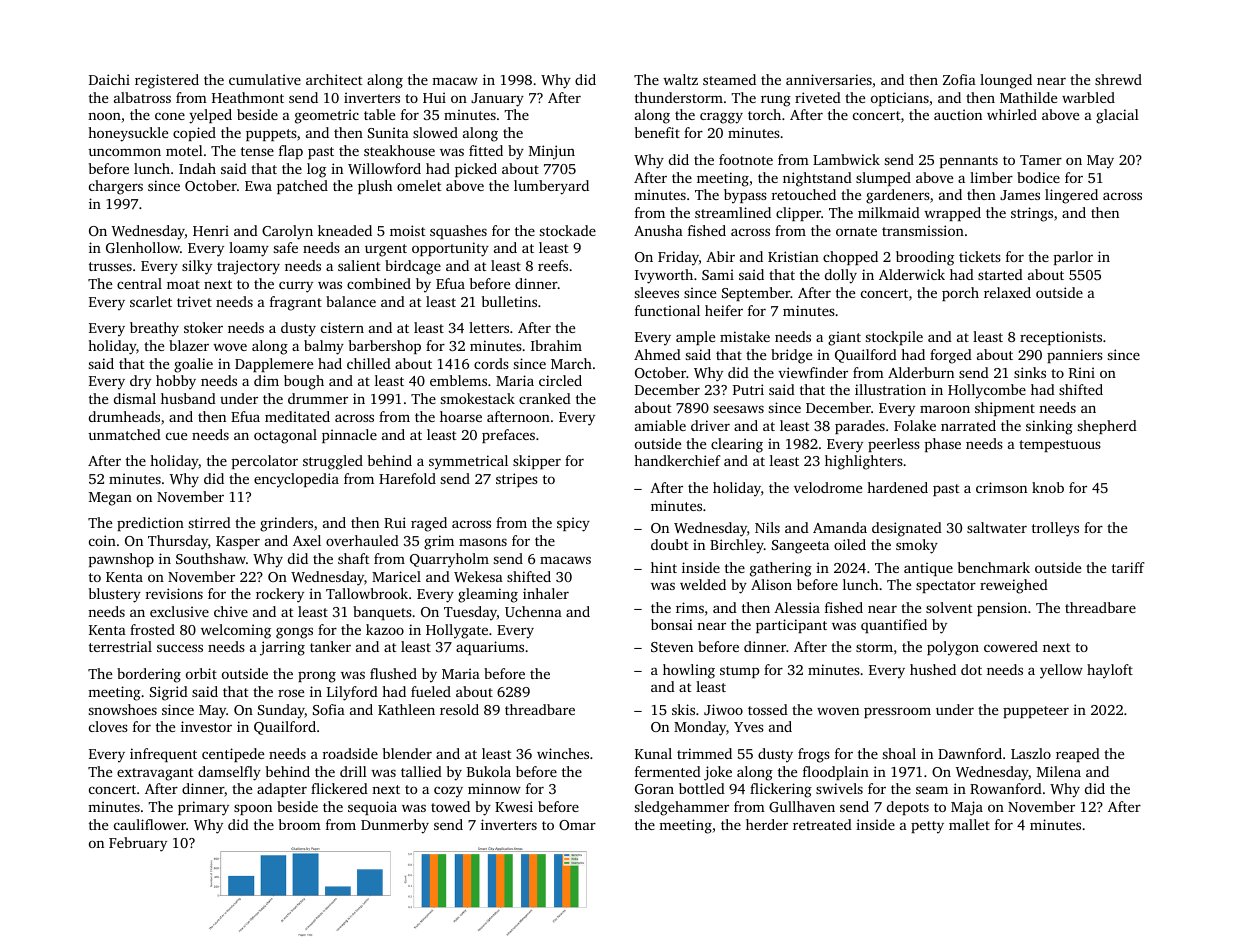 The height and width of the page is (952, 1233). What do you see at coordinates (894, 338) in the page?
I see `stockpile` at bounding box center [894, 338].
